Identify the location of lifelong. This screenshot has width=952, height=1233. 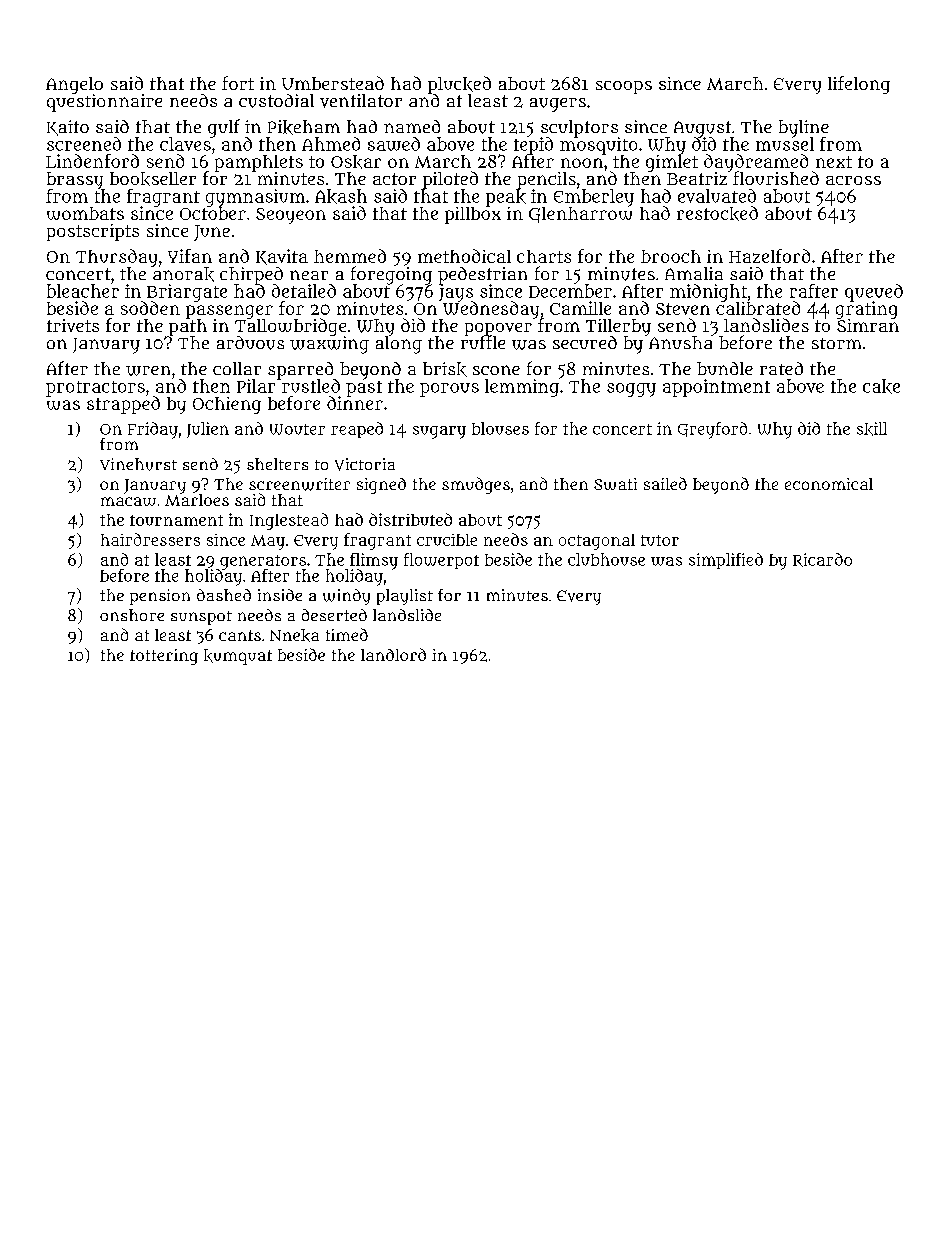
(859, 85).
